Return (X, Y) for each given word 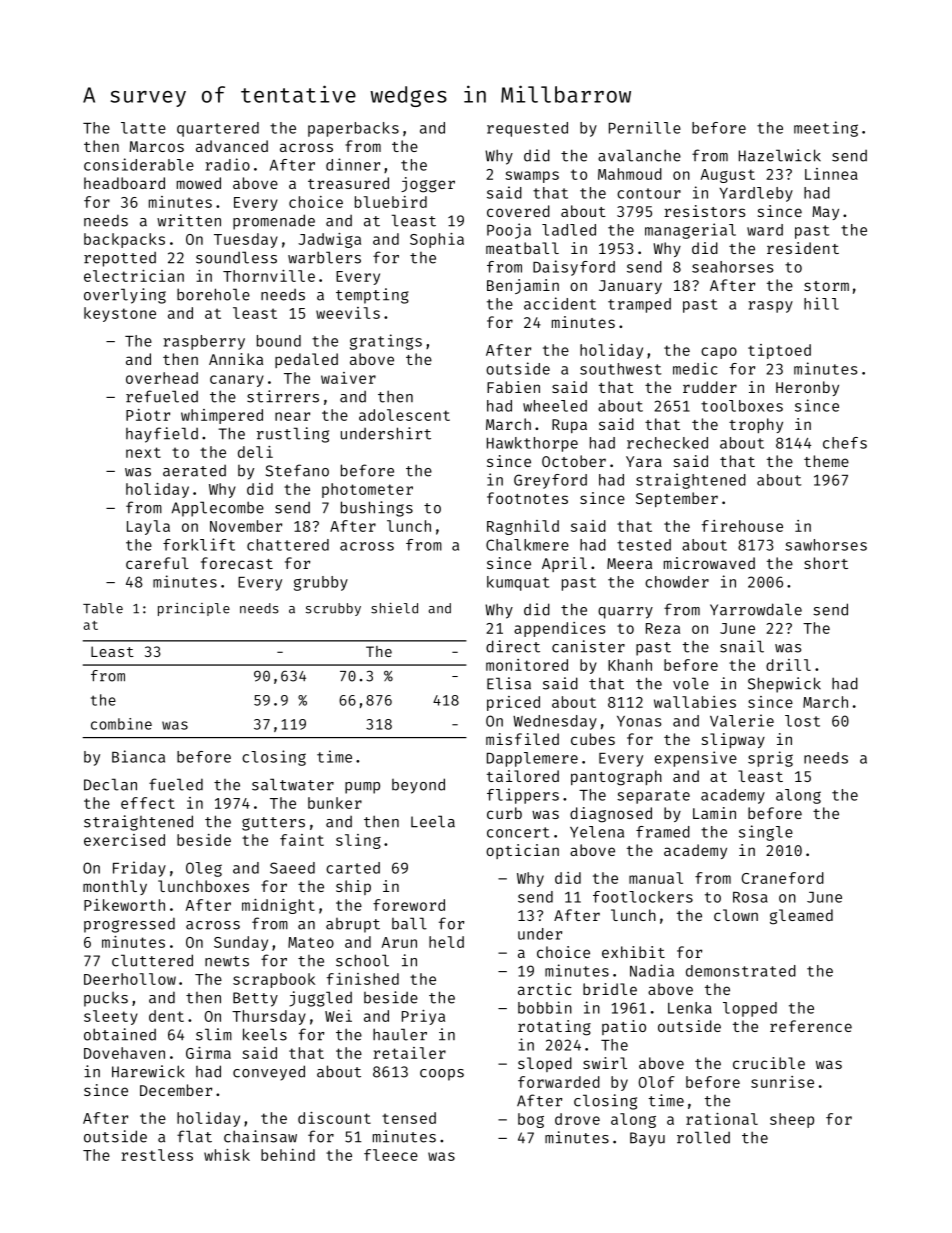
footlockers (643, 897)
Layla (148, 527)
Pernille (645, 127)
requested (527, 129)
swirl (605, 1063)
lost (802, 721)
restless (157, 1155)
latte (143, 128)
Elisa (509, 683)
